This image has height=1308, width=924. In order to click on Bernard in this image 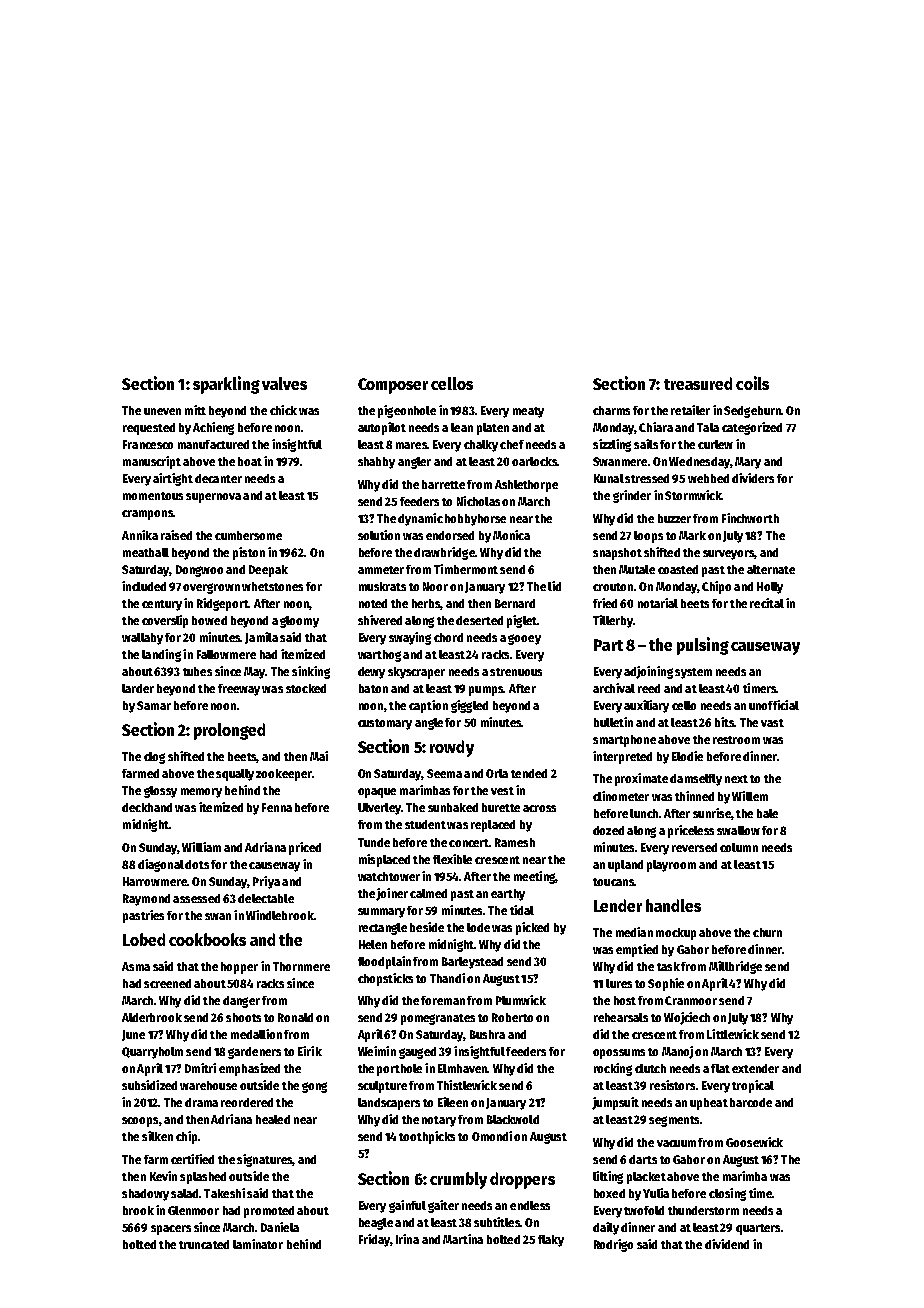, I will do `click(515, 603)`.
